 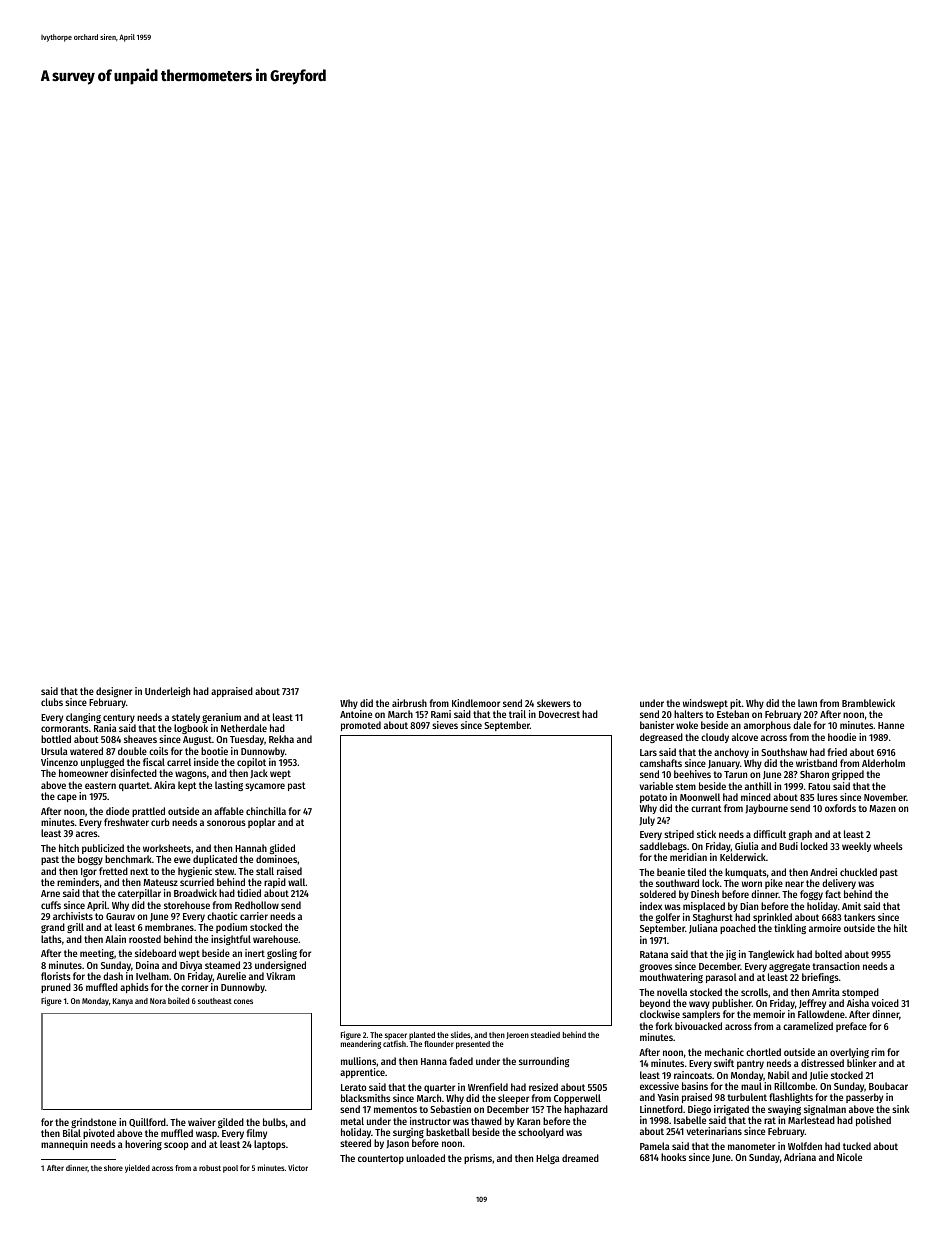 What do you see at coordinates (409, 703) in the page?
I see `airbrush` at bounding box center [409, 703].
